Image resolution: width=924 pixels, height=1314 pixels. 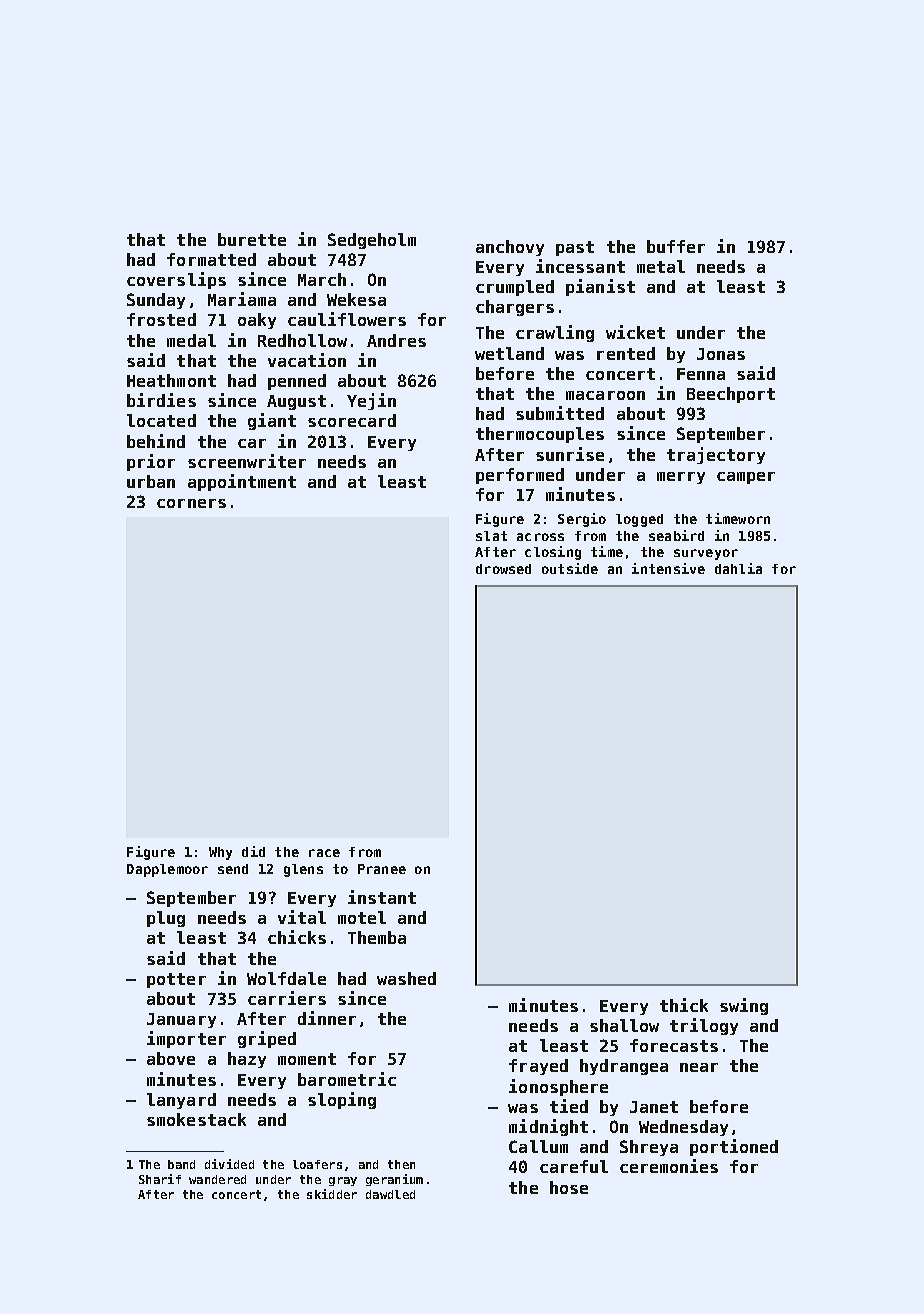 I want to click on buffer, so click(x=676, y=246).
